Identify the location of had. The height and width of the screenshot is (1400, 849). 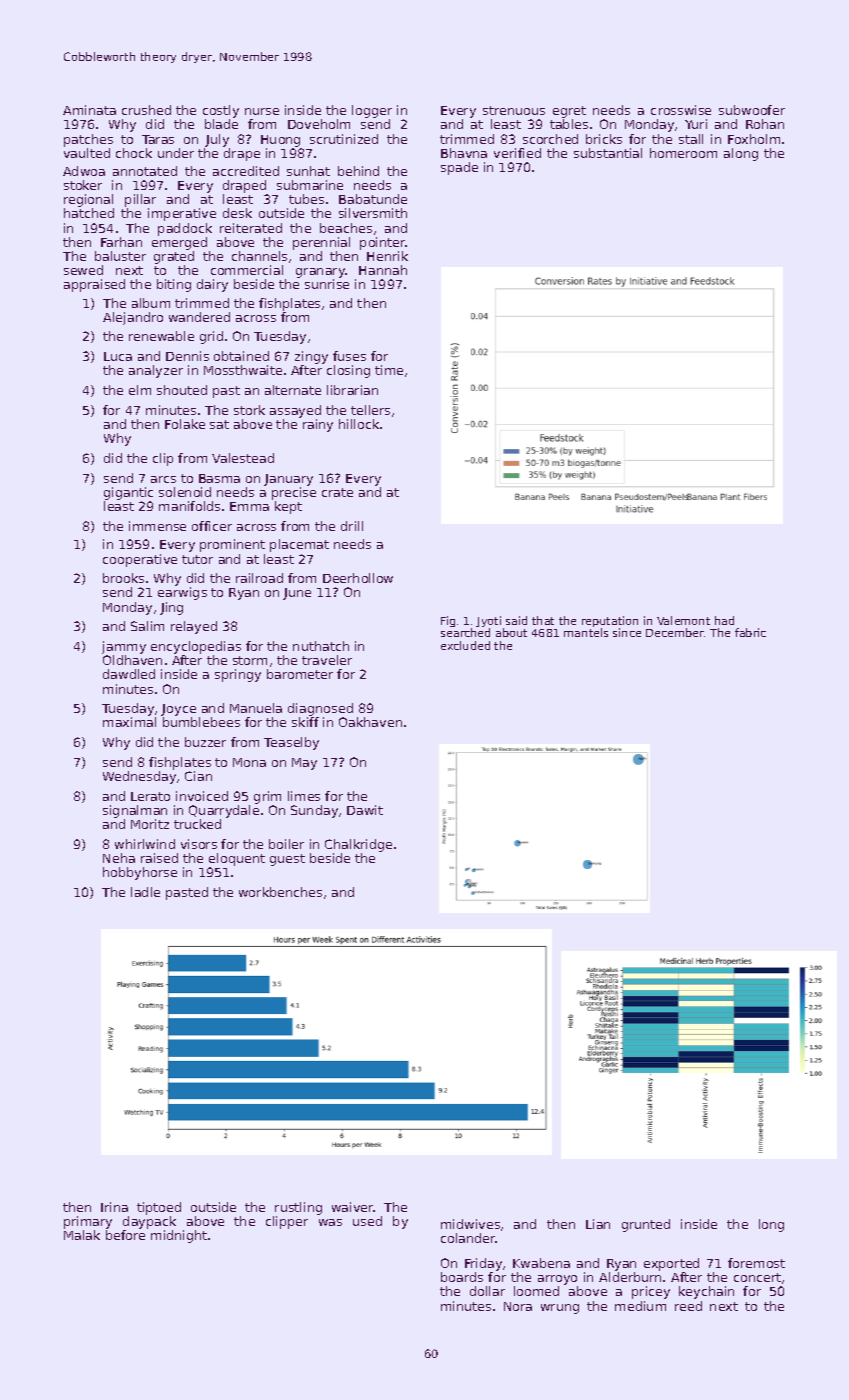
(724, 620).
